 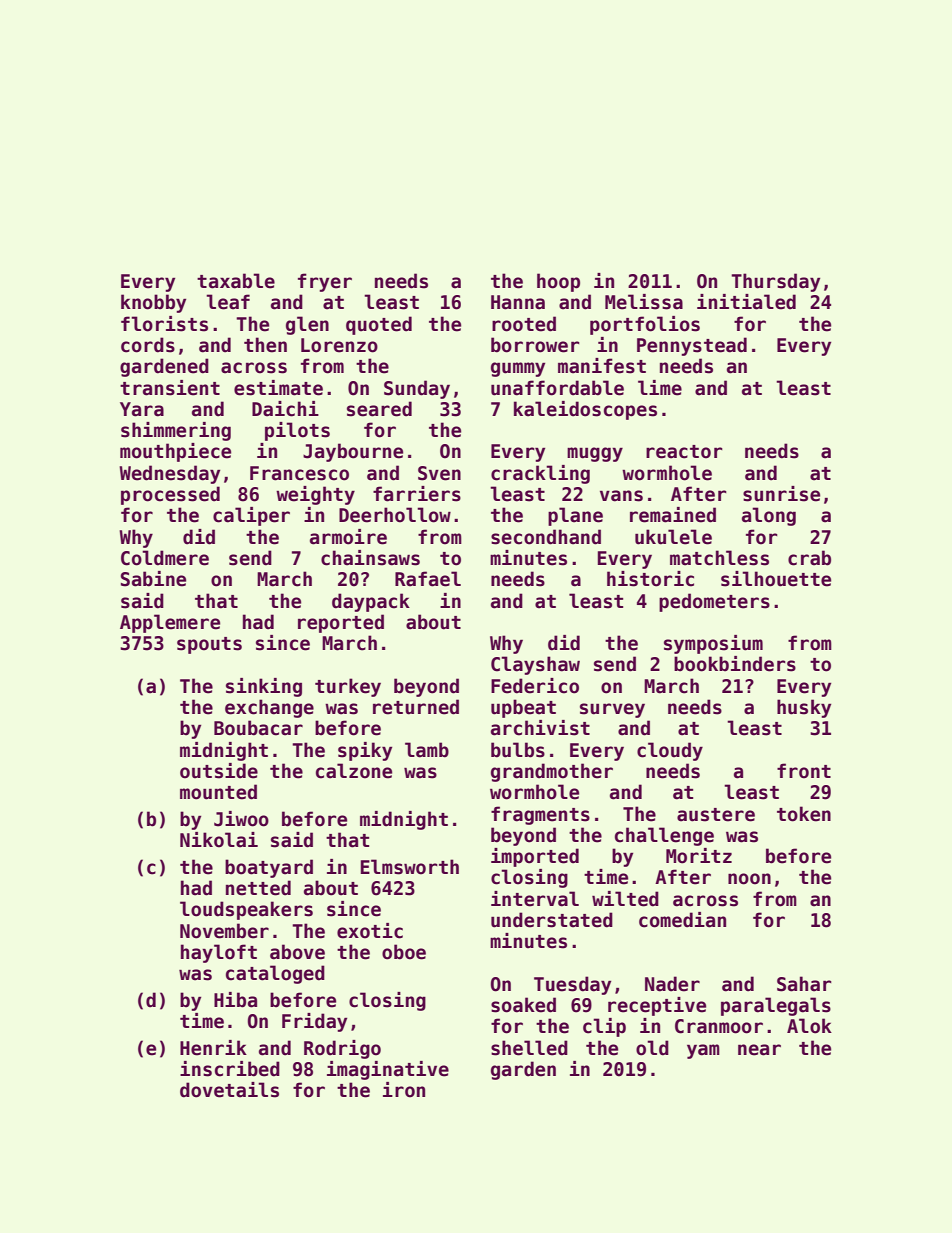 What do you see at coordinates (775, 282) in the screenshot?
I see `Thursday` at bounding box center [775, 282].
